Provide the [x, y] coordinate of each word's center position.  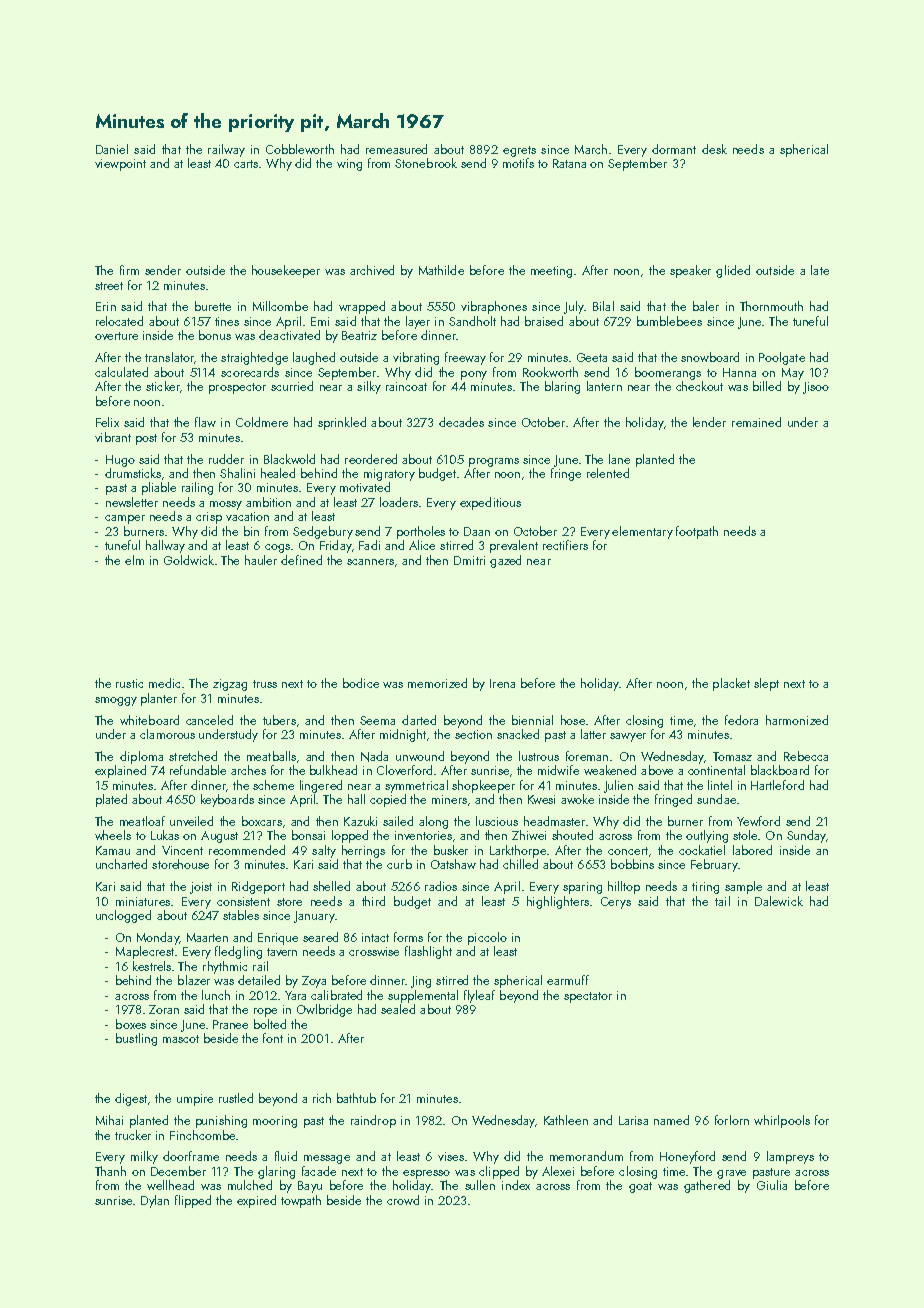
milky [144, 1157]
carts [246, 164]
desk [714, 149]
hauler [261, 560]
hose [573, 720]
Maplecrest [145, 952]
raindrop [373, 1121]
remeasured [396, 149]
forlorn [732, 1120]
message [327, 1159]
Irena [502, 683]
